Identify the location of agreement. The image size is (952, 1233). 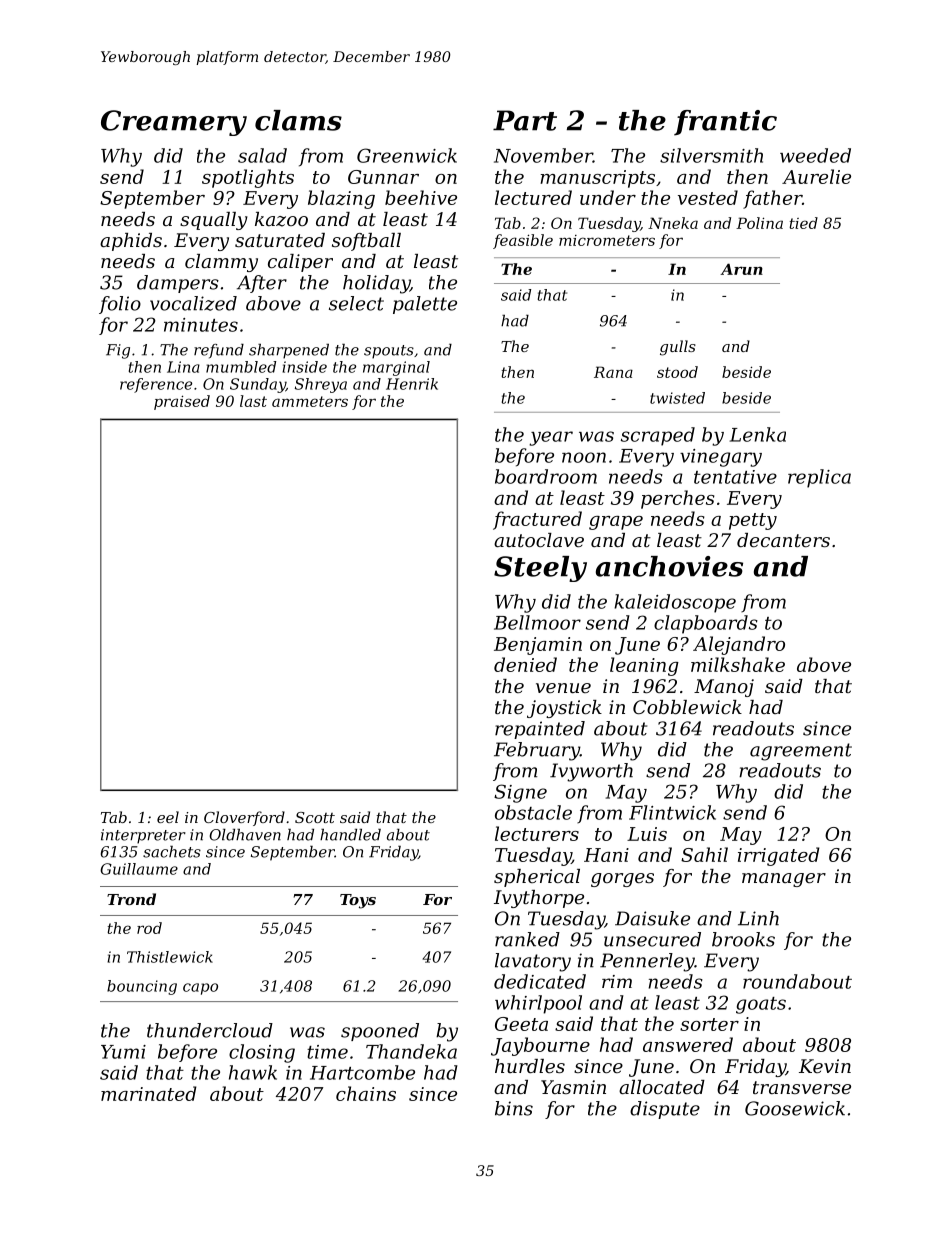
(801, 752).
